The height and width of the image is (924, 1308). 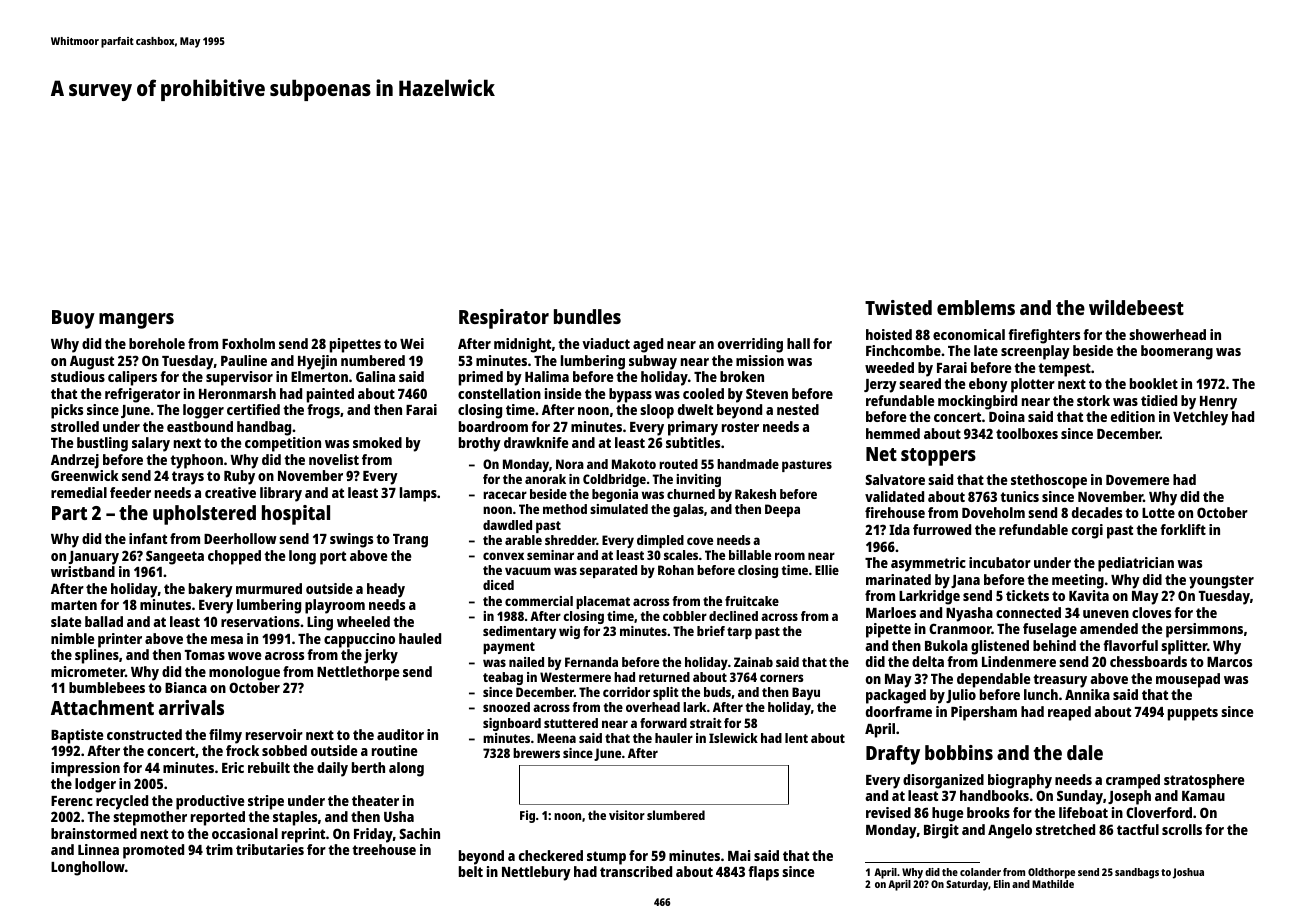 What do you see at coordinates (796, 738) in the image?
I see `lent` at bounding box center [796, 738].
